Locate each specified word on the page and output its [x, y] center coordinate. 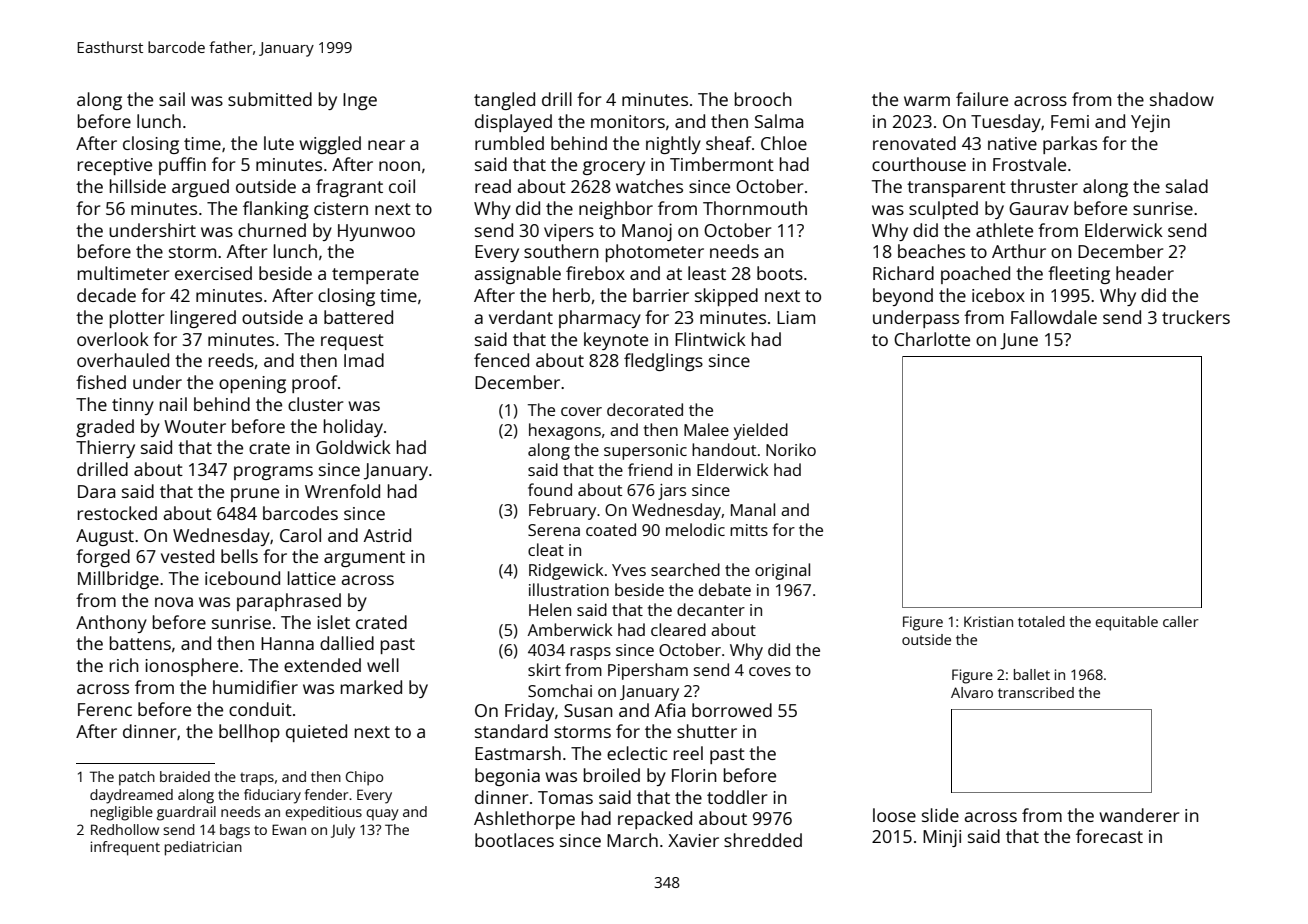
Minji [942, 838]
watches [649, 186]
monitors [628, 121]
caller [1181, 621]
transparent [956, 189]
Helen [550, 609]
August [105, 537]
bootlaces [514, 840]
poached [975, 275]
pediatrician [203, 848]
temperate [375, 276]
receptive [115, 166]
